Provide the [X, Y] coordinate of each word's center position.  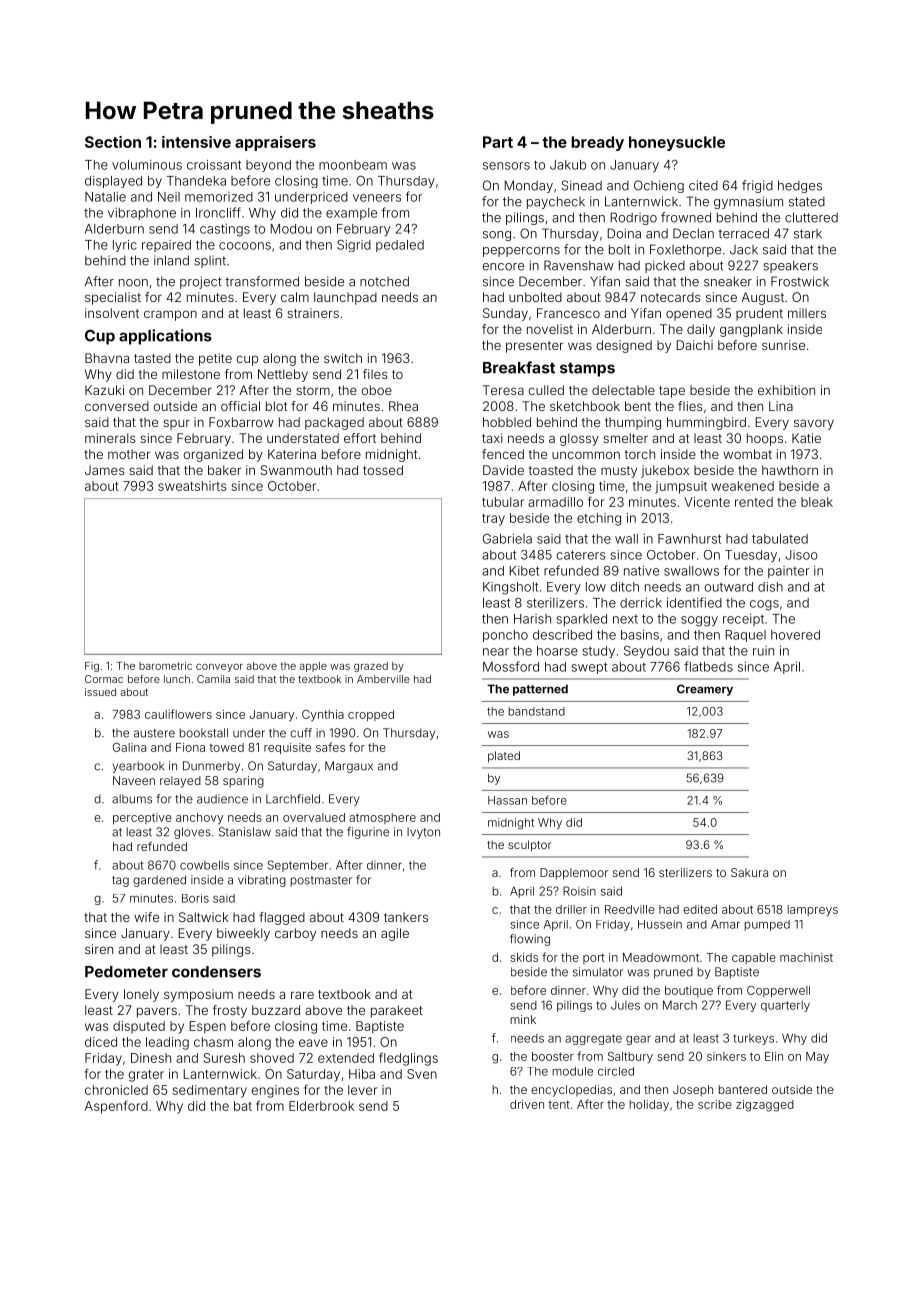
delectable [623, 390]
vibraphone [142, 214]
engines [275, 1091]
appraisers [275, 143]
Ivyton [423, 833]
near [496, 652]
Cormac [104, 679]
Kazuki [104, 390]
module [573, 1071]
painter [789, 572]
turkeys [753, 1039]
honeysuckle [677, 143]
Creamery [705, 690]
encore [503, 267]
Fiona [190, 747]
